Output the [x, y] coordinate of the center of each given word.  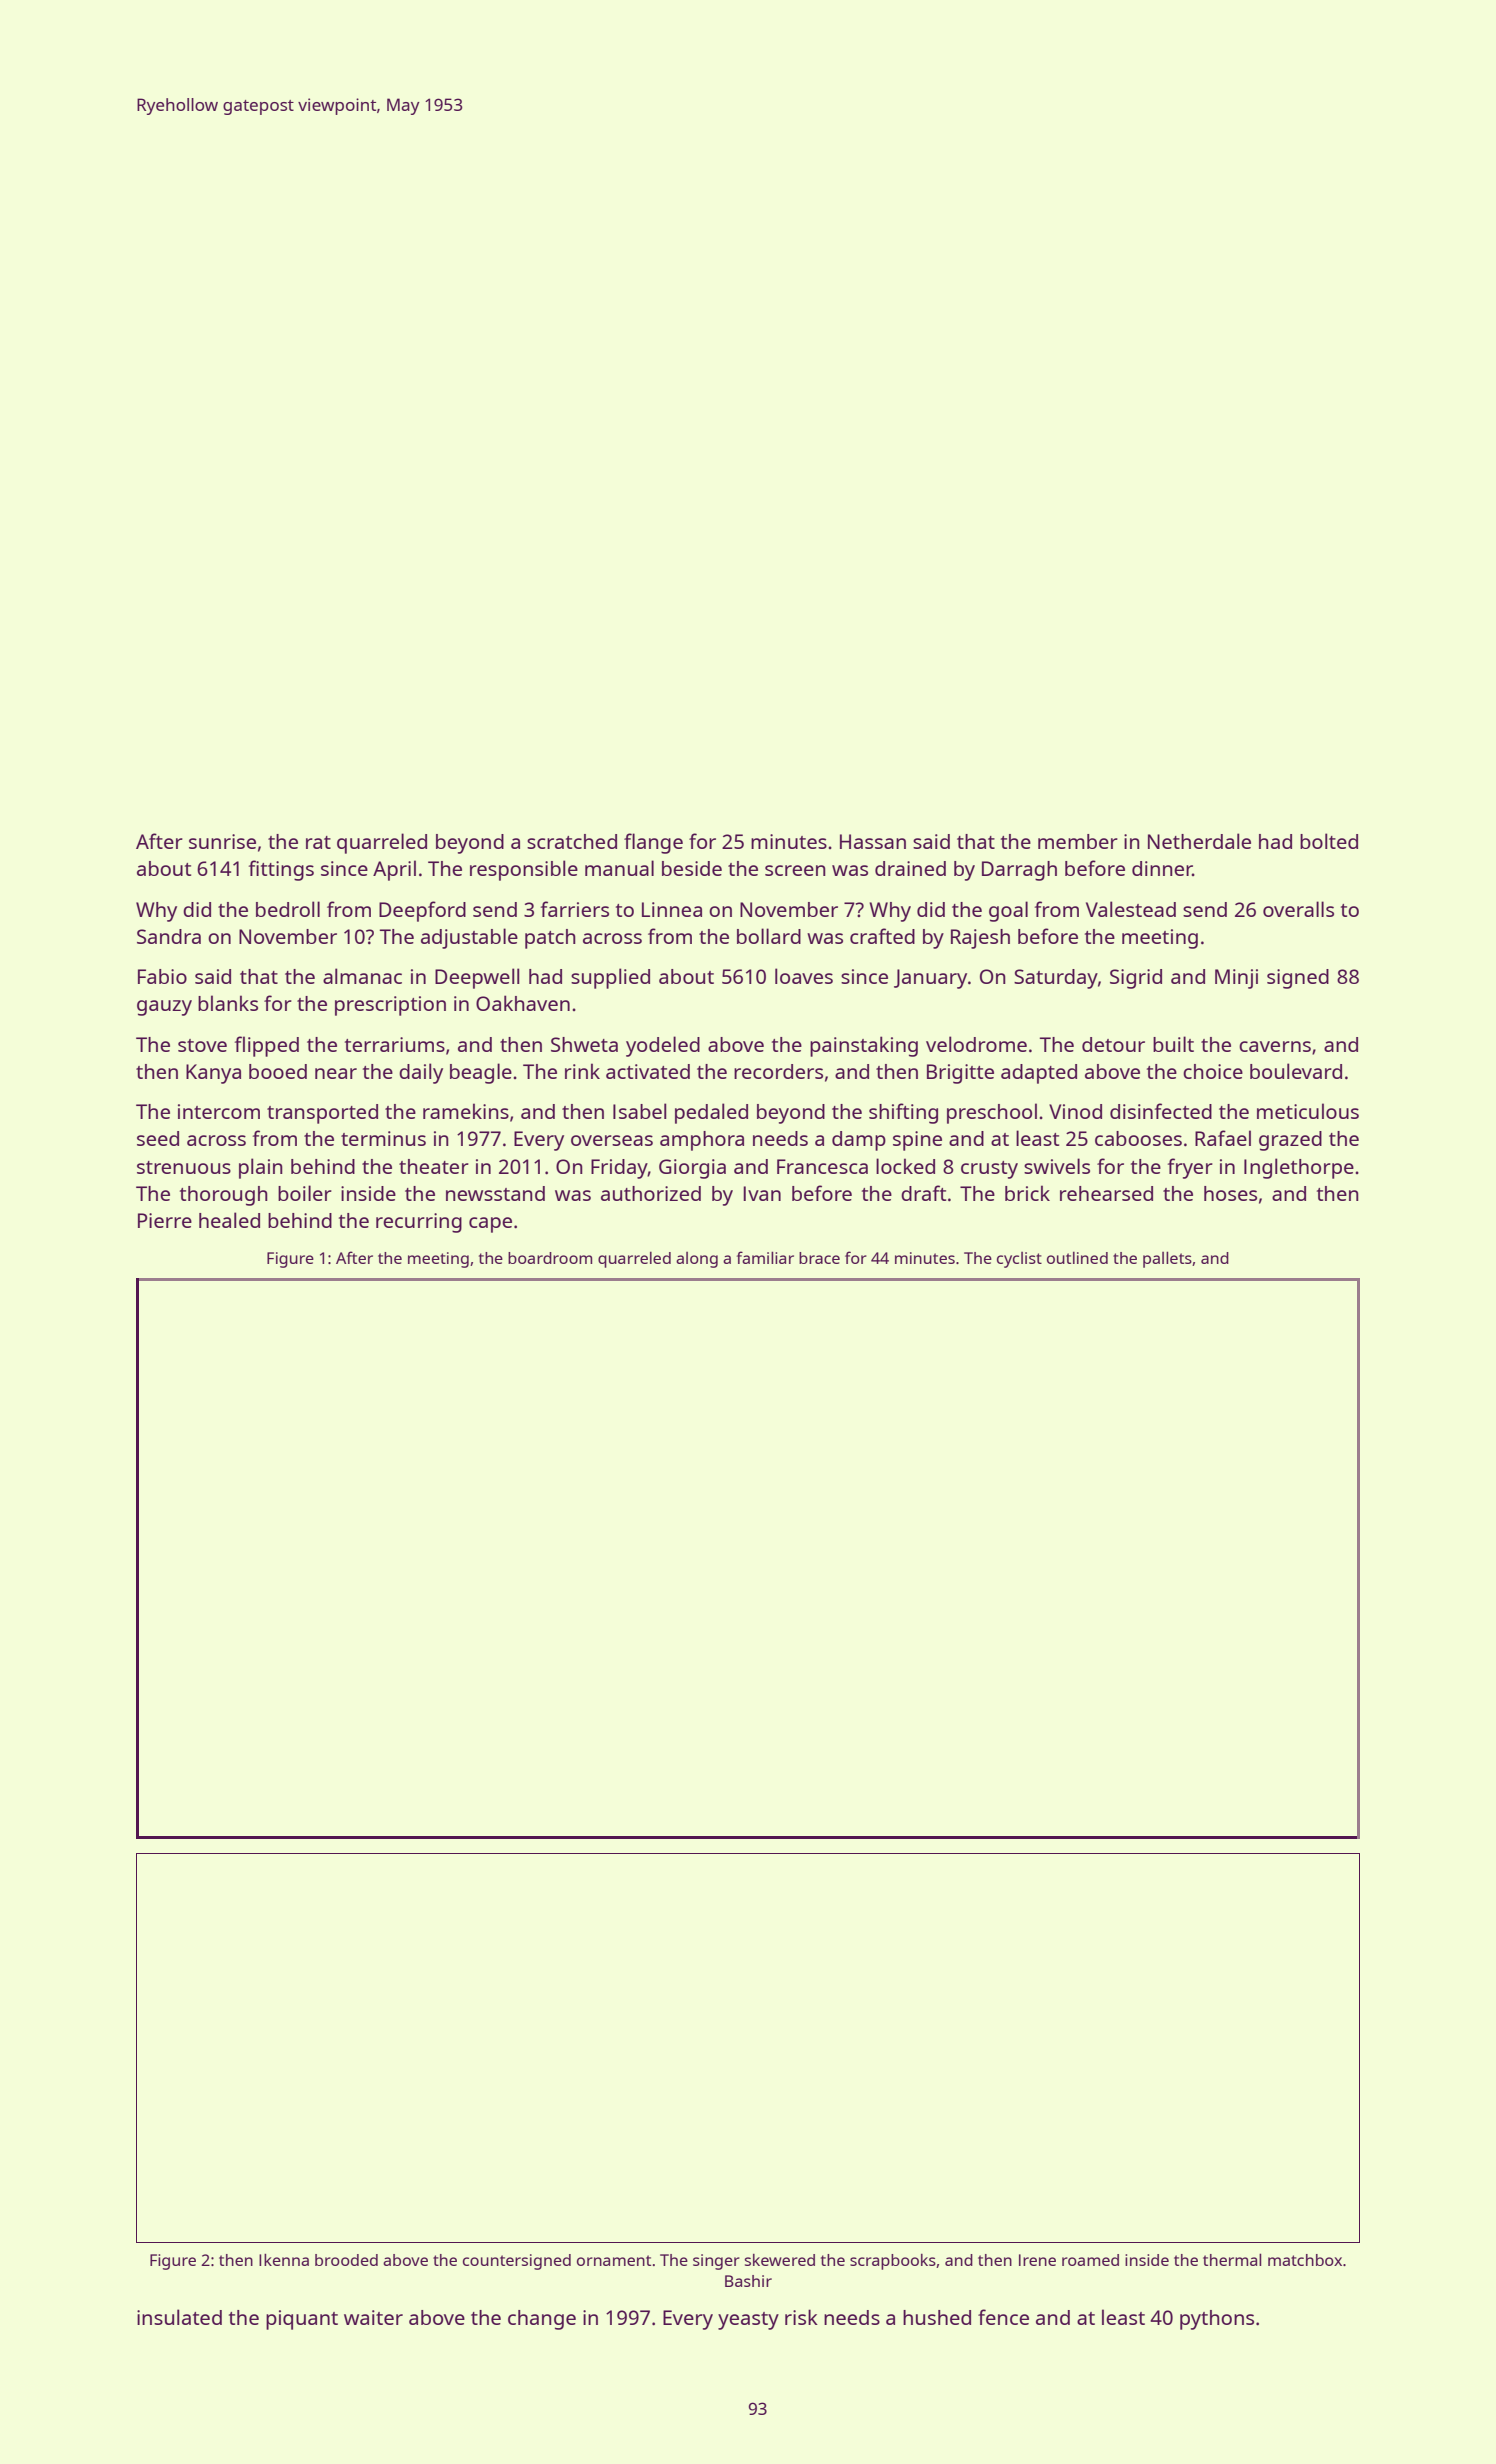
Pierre [165, 1220]
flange [653, 843]
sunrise [222, 841]
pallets [1167, 1259]
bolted [1329, 841]
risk [801, 2317]
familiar [765, 1257]
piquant [302, 2320]
